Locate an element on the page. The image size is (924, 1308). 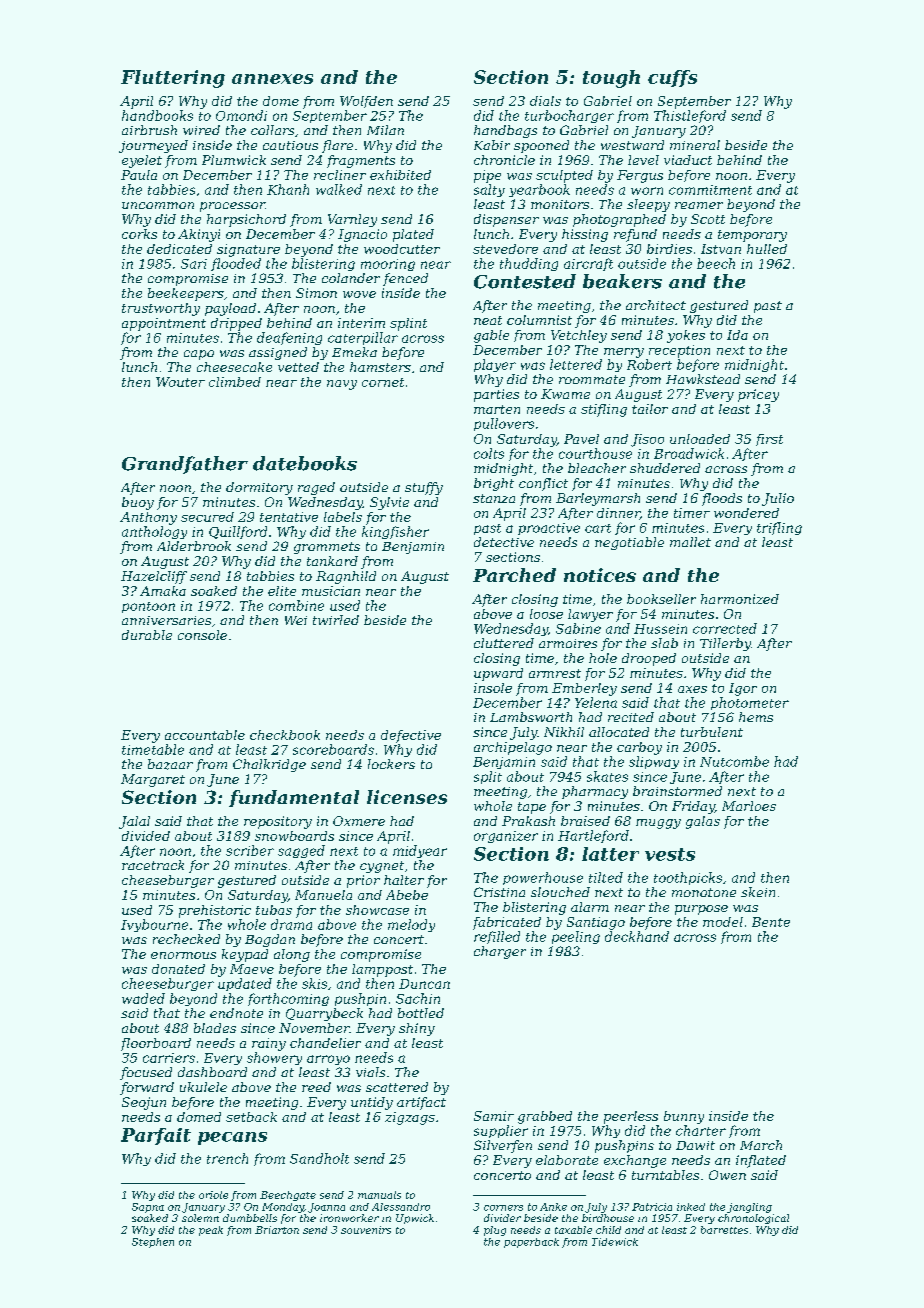
Marloes is located at coordinates (749, 806).
